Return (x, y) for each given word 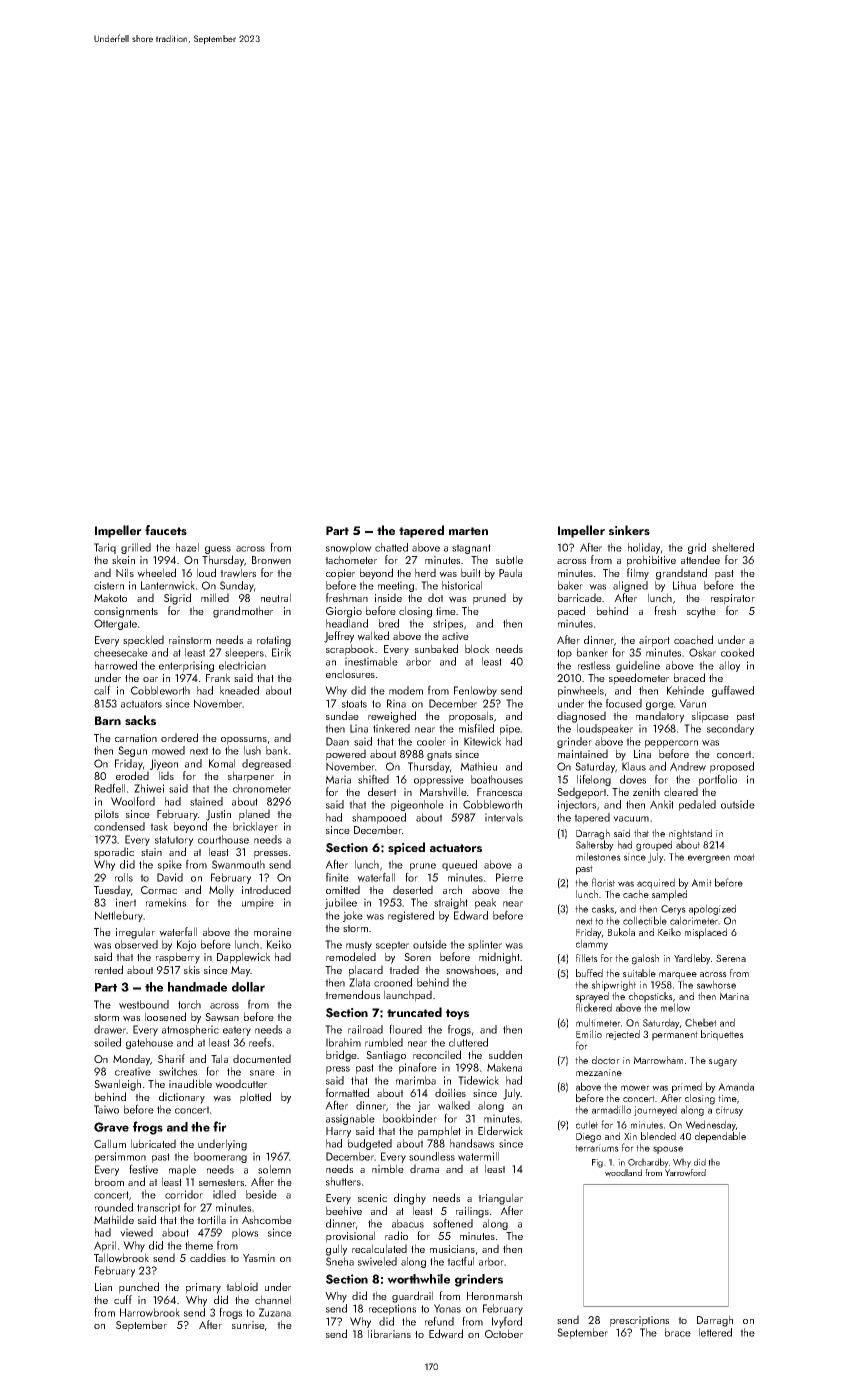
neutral (276, 597)
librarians (389, 1333)
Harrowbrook (150, 1312)
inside (388, 597)
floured (405, 1029)
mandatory (660, 717)
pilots (107, 815)
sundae (342, 715)
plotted (255, 1098)
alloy (729, 666)
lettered (715, 1332)
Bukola (621, 932)
